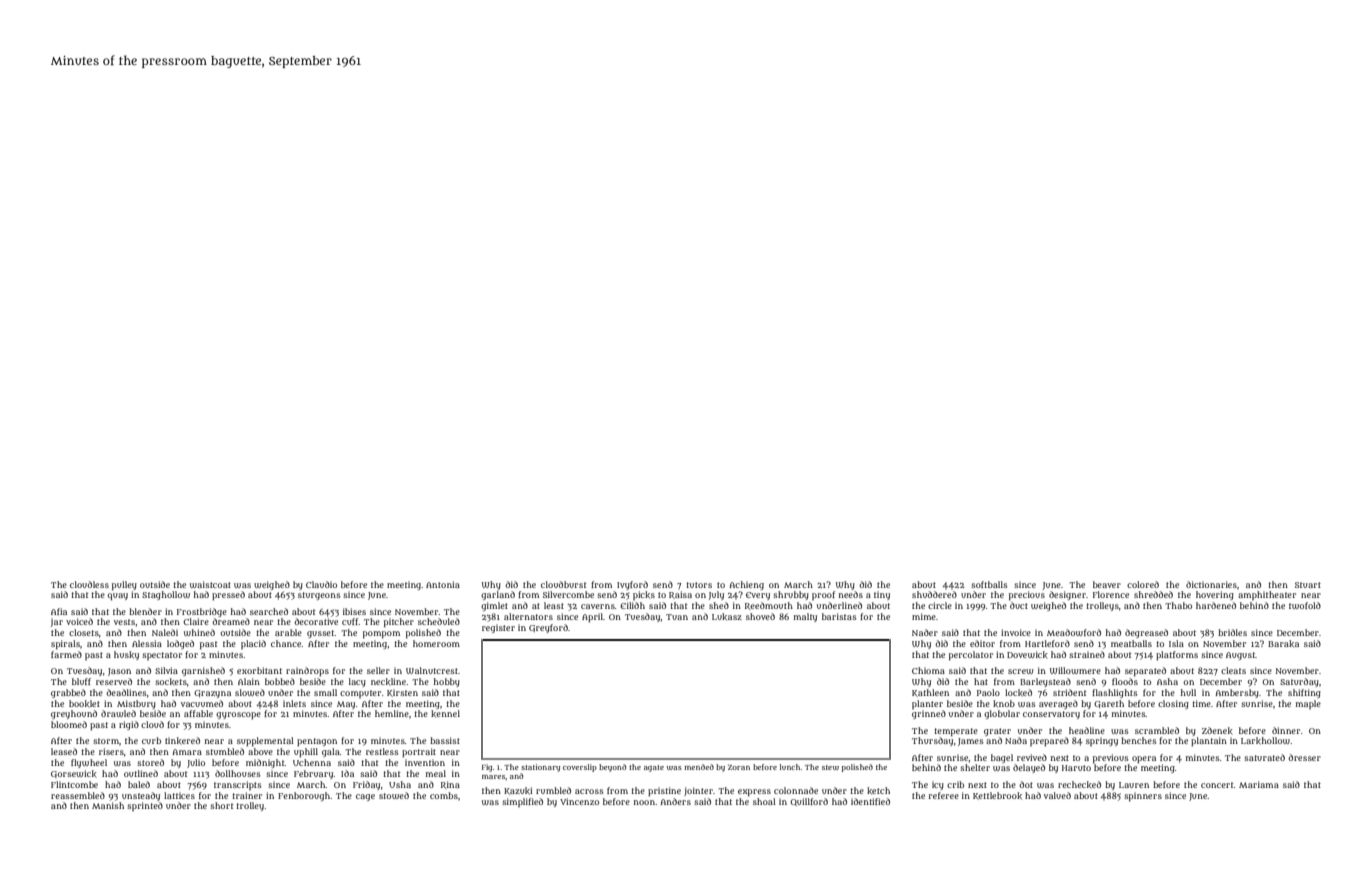  What do you see at coordinates (644, 802) in the screenshot?
I see `noon` at bounding box center [644, 802].
